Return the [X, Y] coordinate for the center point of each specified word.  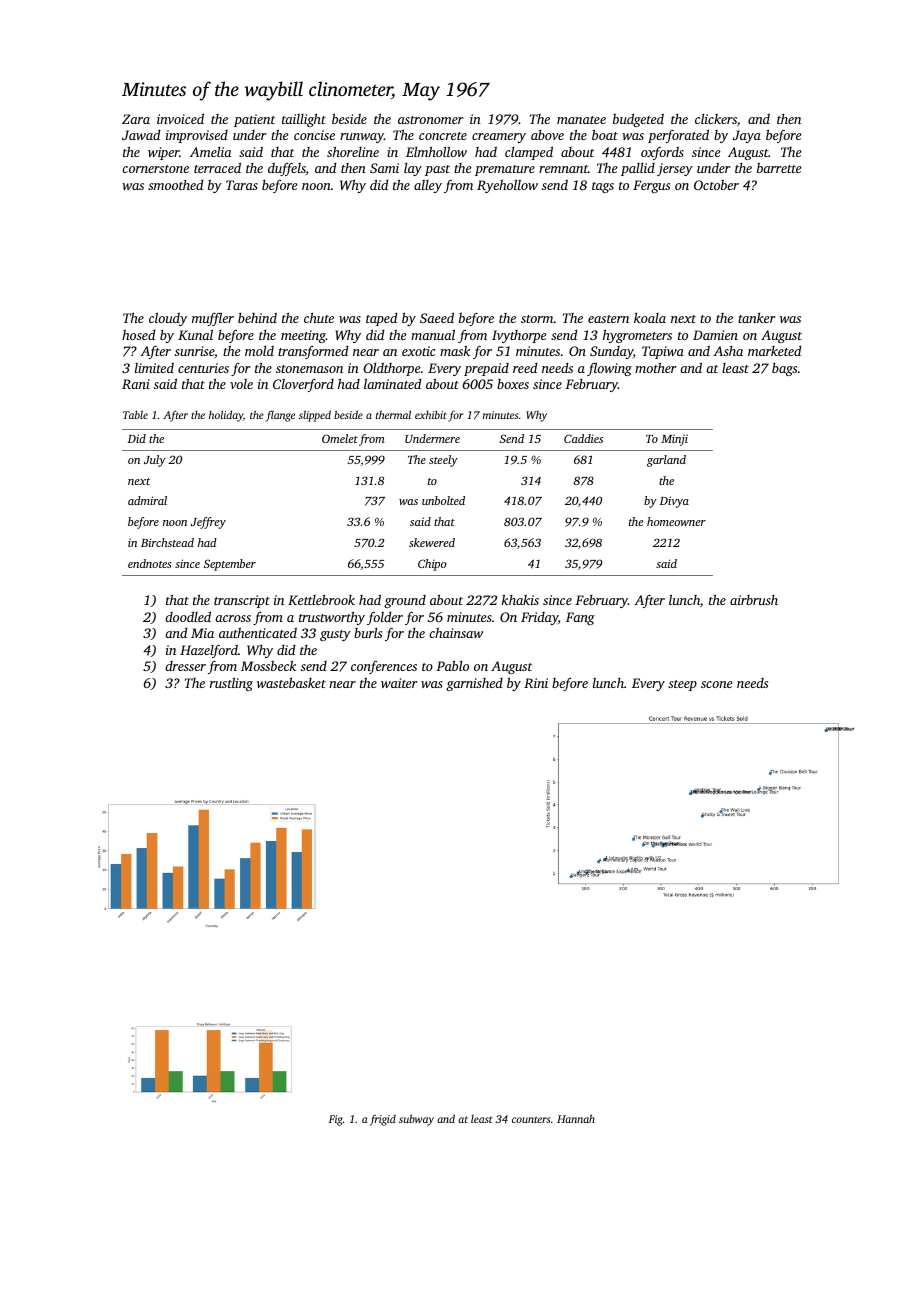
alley [428, 186]
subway [416, 1120]
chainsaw [456, 632]
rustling [231, 684]
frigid [383, 1120]
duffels [287, 169]
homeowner [676, 521]
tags [603, 187]
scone [717, 684]
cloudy [168, 319]
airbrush [754, 600]
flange [280, 416]
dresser [185, 666]
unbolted [443, 500]
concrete [443, 136]
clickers [716, 119]
